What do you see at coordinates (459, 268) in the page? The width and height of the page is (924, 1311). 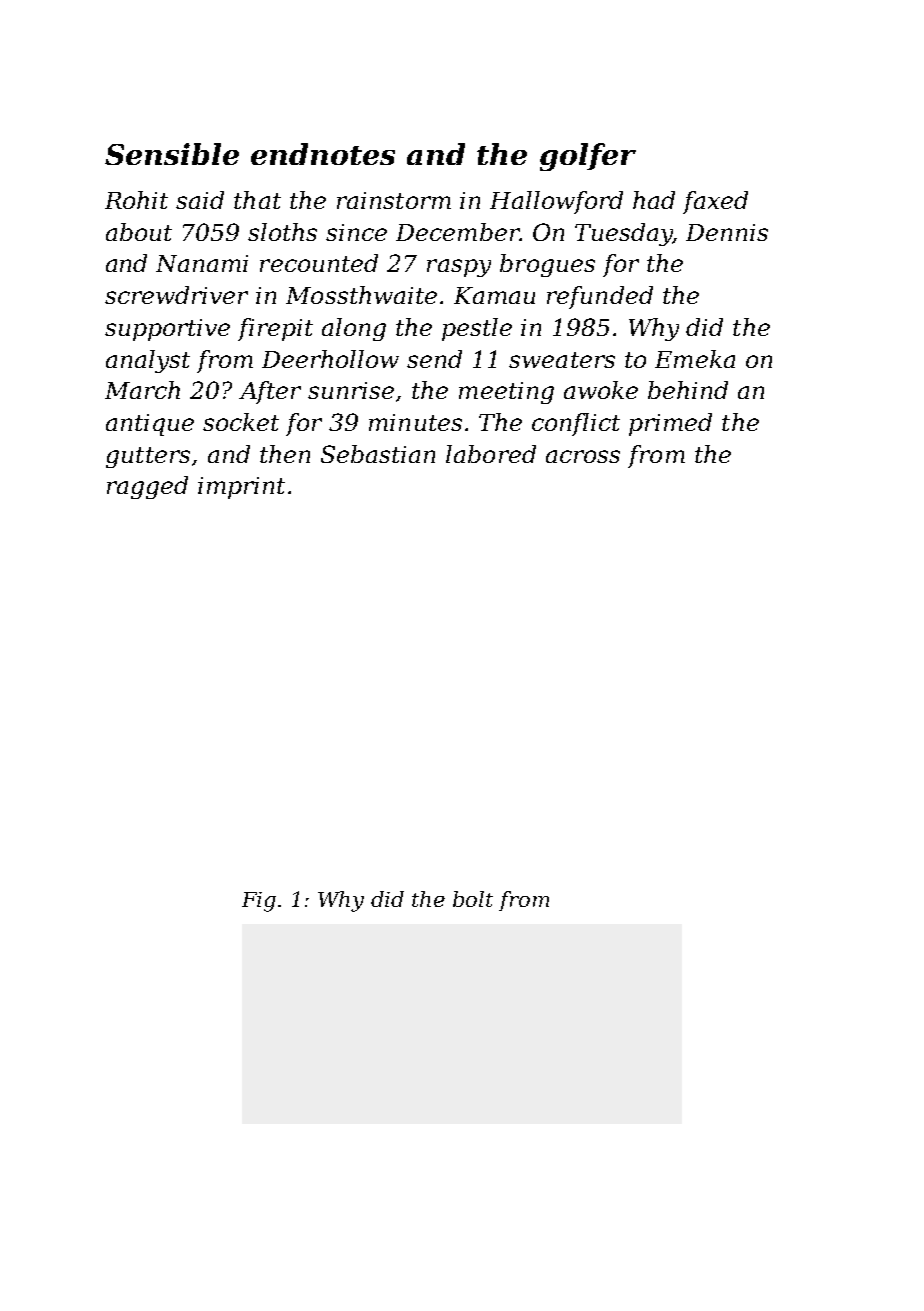 I see `raspy` at bounding box center [459, 268].
